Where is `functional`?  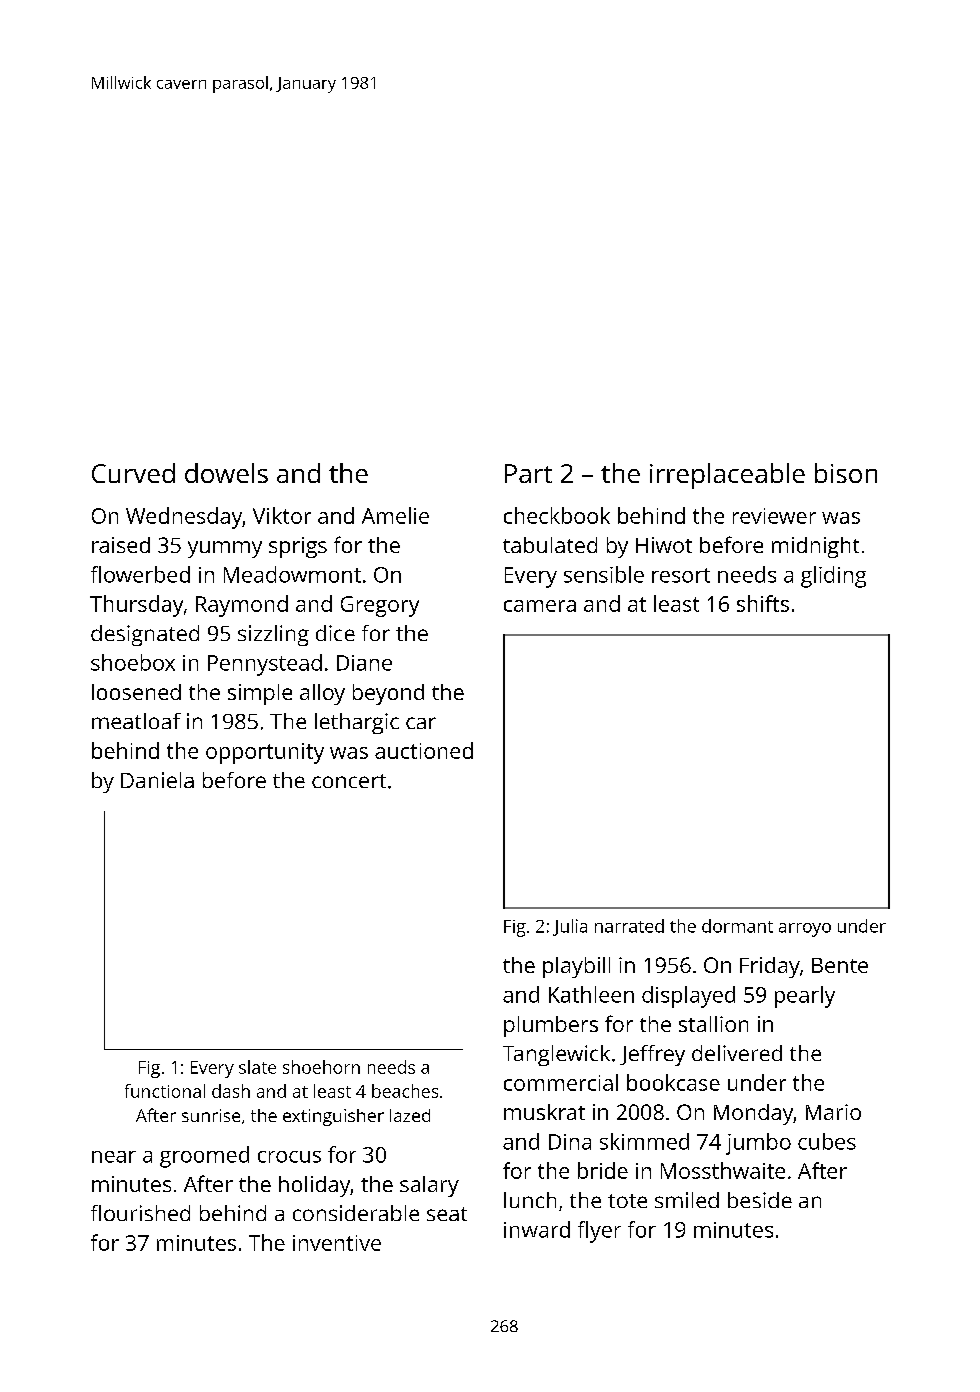 functional is located at coordinates (165, 1091).
